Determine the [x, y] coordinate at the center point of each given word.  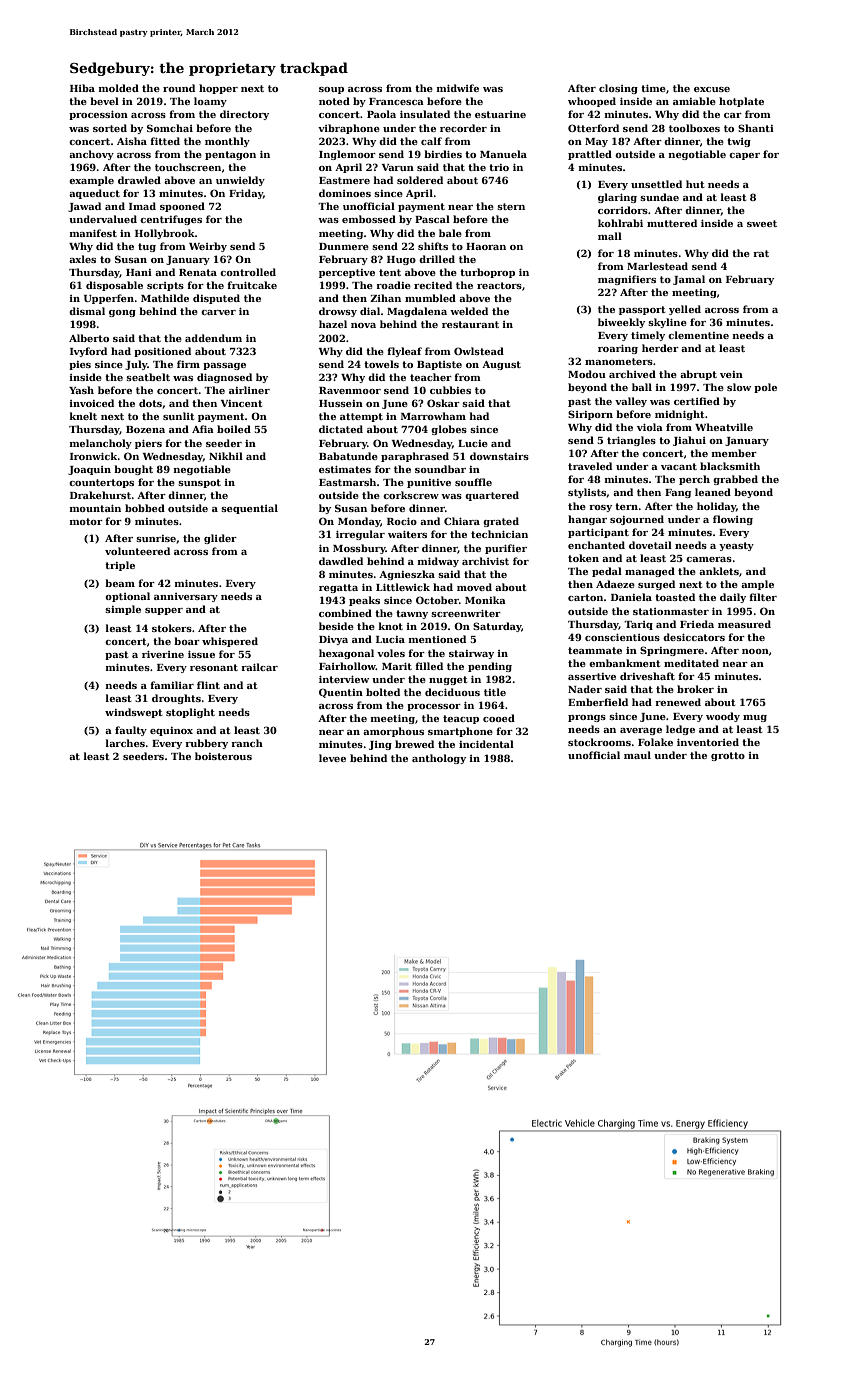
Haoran [486, 246]
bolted [383, 692]
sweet [762, 223]
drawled [139, 180]
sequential [249, 509]
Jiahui [689, 441]
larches [125, 743]
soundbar [440, 469]
